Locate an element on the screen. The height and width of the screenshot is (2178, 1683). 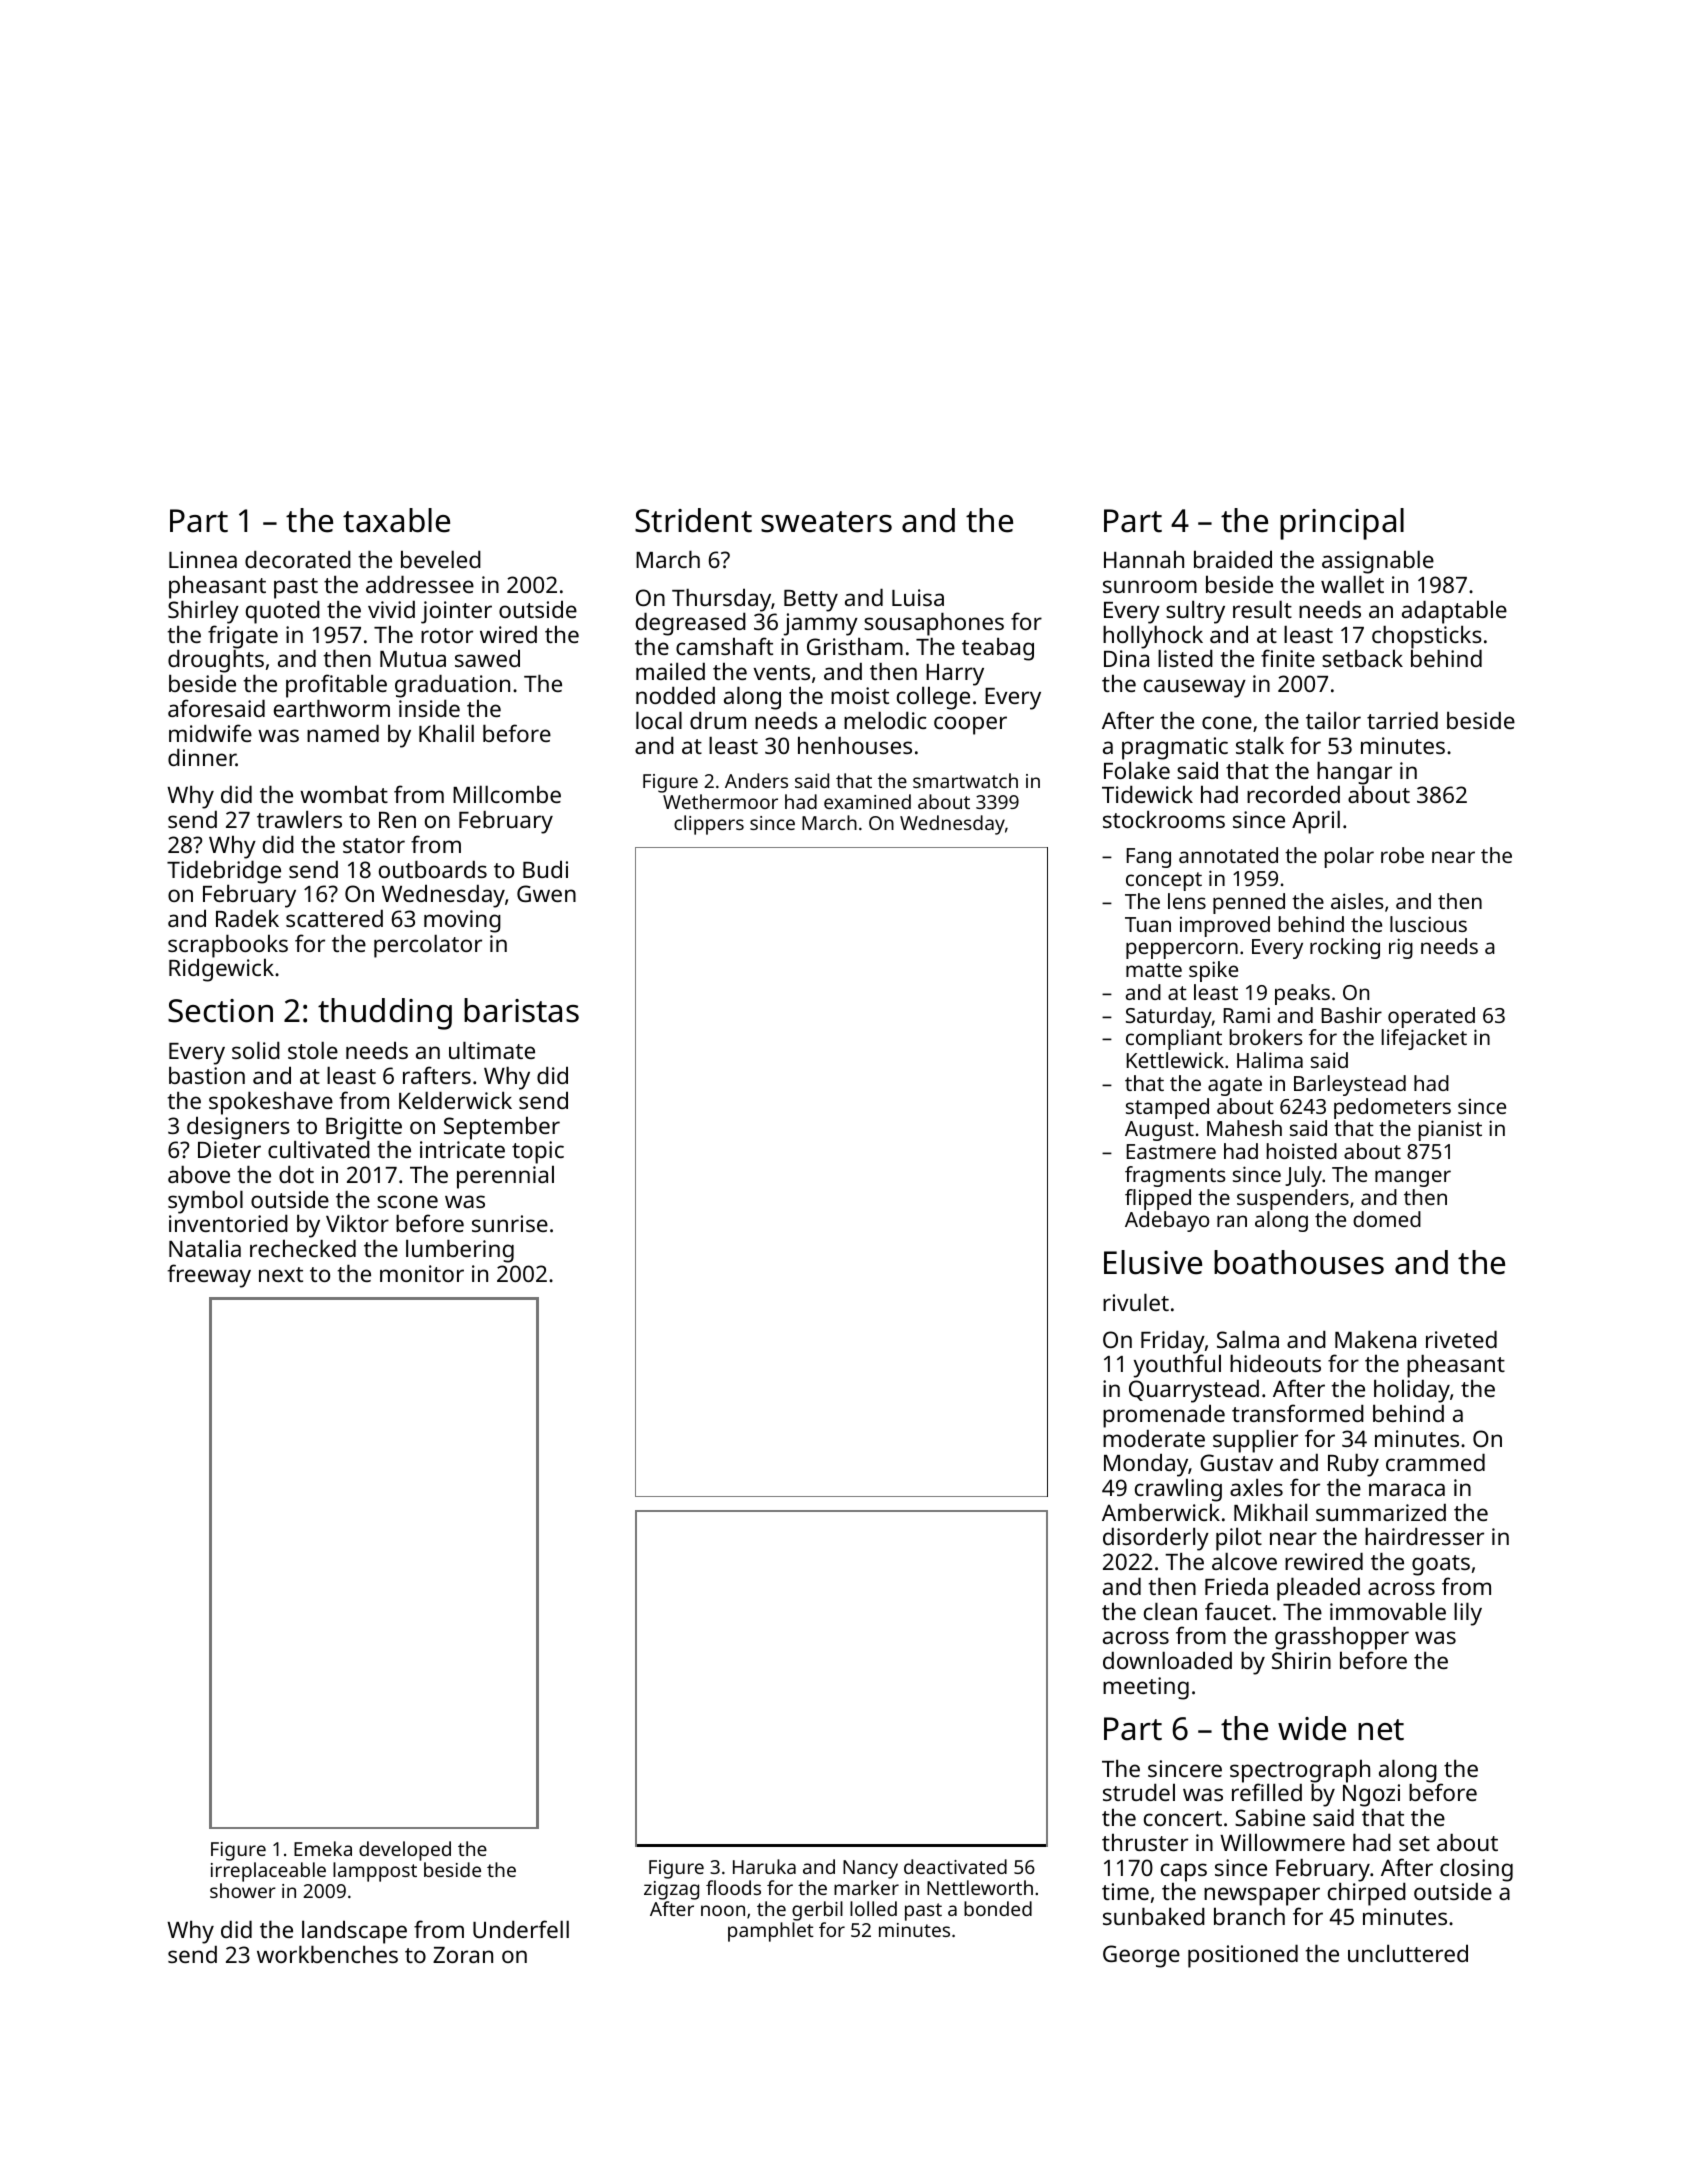
lily is located at coordinates (1468, 1614).
